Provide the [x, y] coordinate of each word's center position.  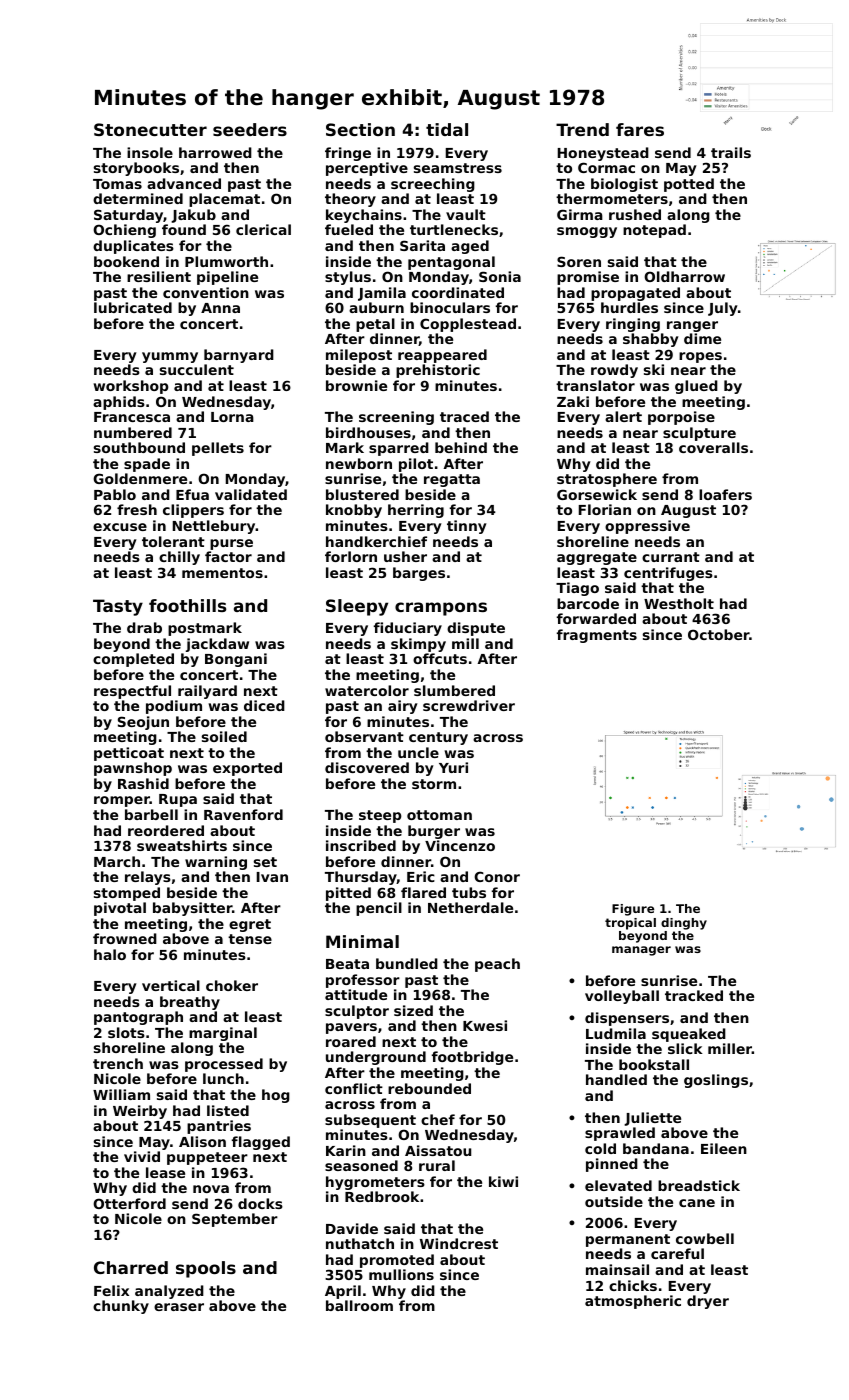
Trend [582, 129]
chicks [633, 1285]
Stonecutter [150, 129]
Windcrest [459, 1243]
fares [640, 129]
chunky [121, 1307]
